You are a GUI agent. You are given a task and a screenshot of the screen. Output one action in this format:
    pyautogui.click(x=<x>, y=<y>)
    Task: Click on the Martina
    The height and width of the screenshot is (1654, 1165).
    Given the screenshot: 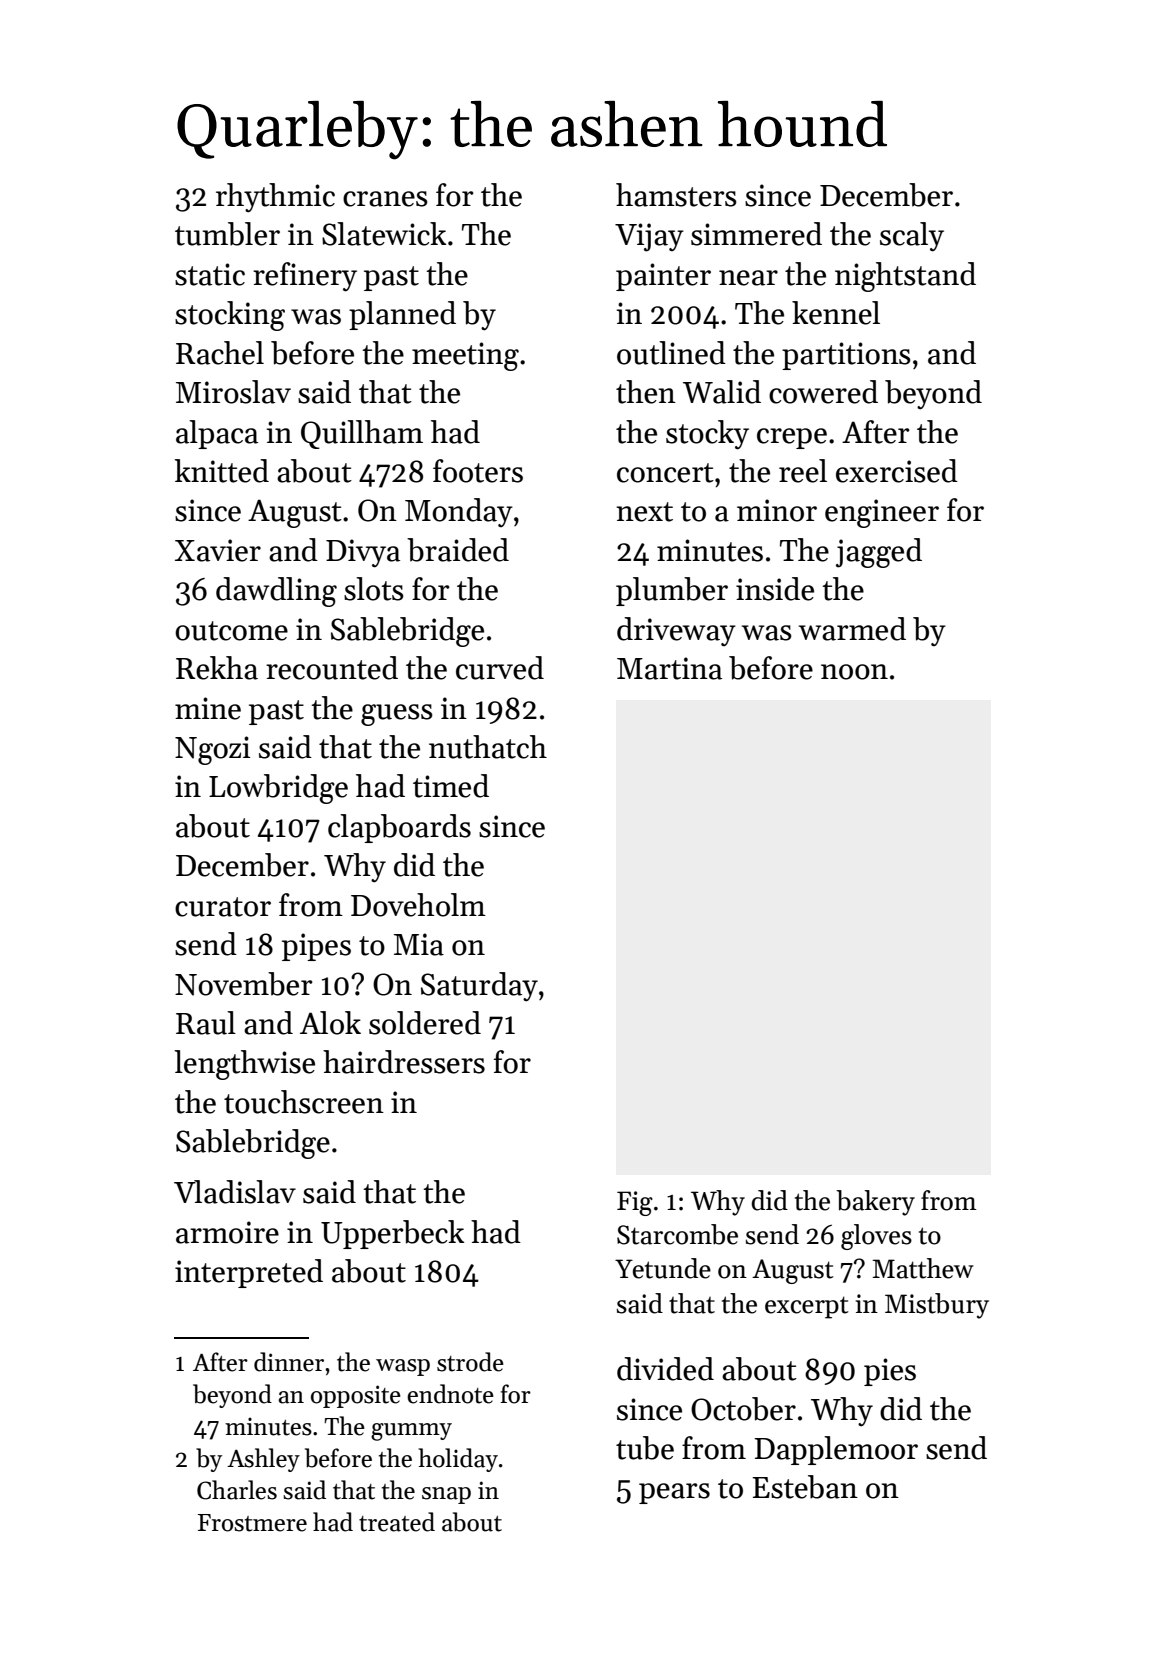 What is the action you would take?
    pyautogui.click(x=669, y=668)
